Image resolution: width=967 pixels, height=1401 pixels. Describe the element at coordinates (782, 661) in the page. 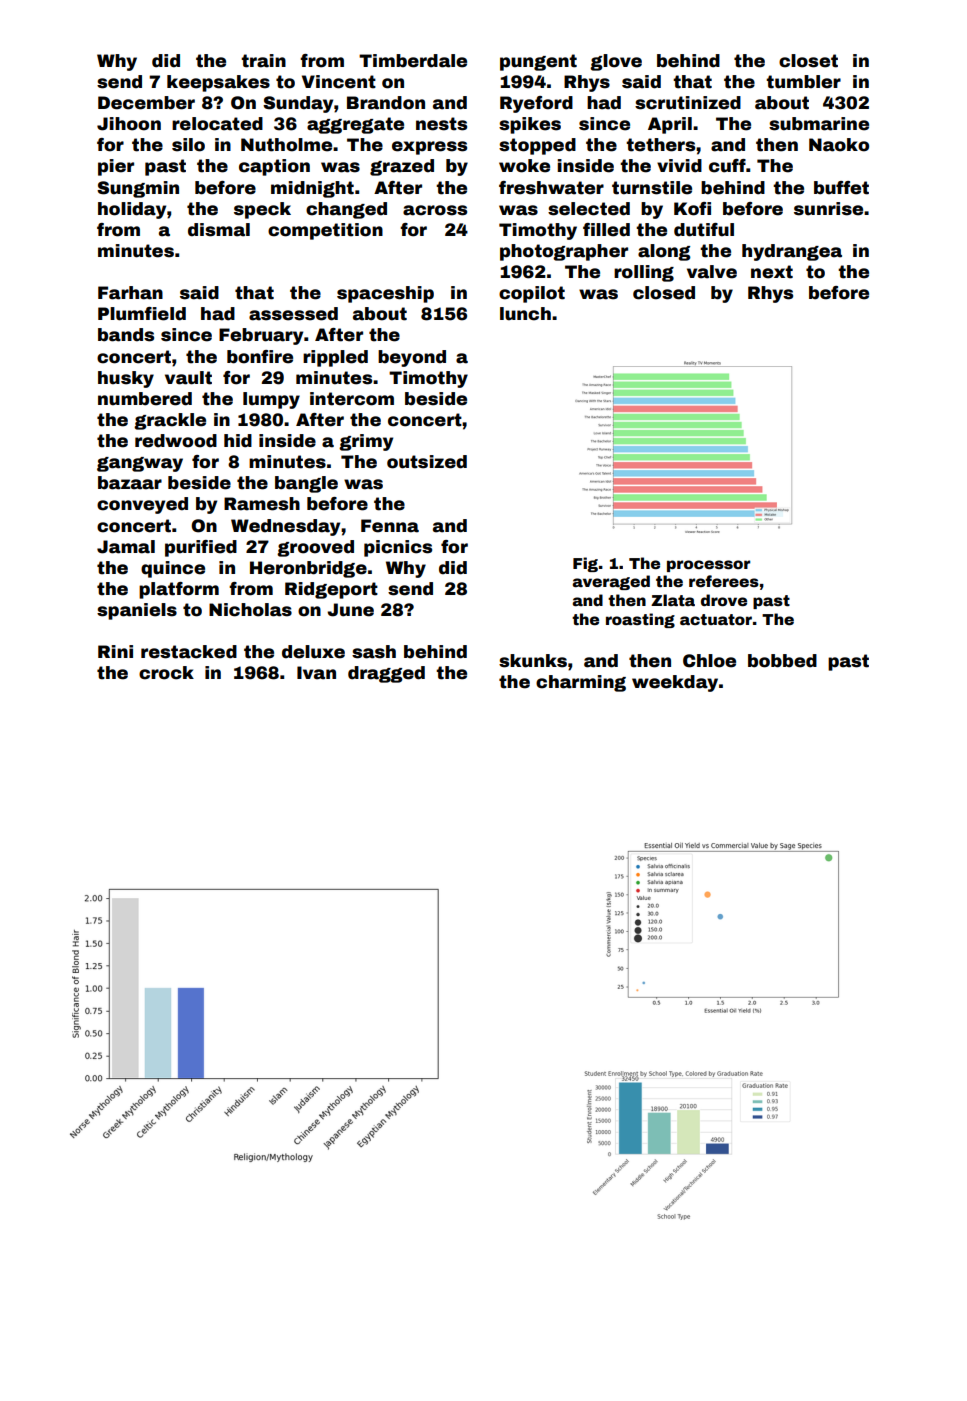

I see `bobbed` at that location.
